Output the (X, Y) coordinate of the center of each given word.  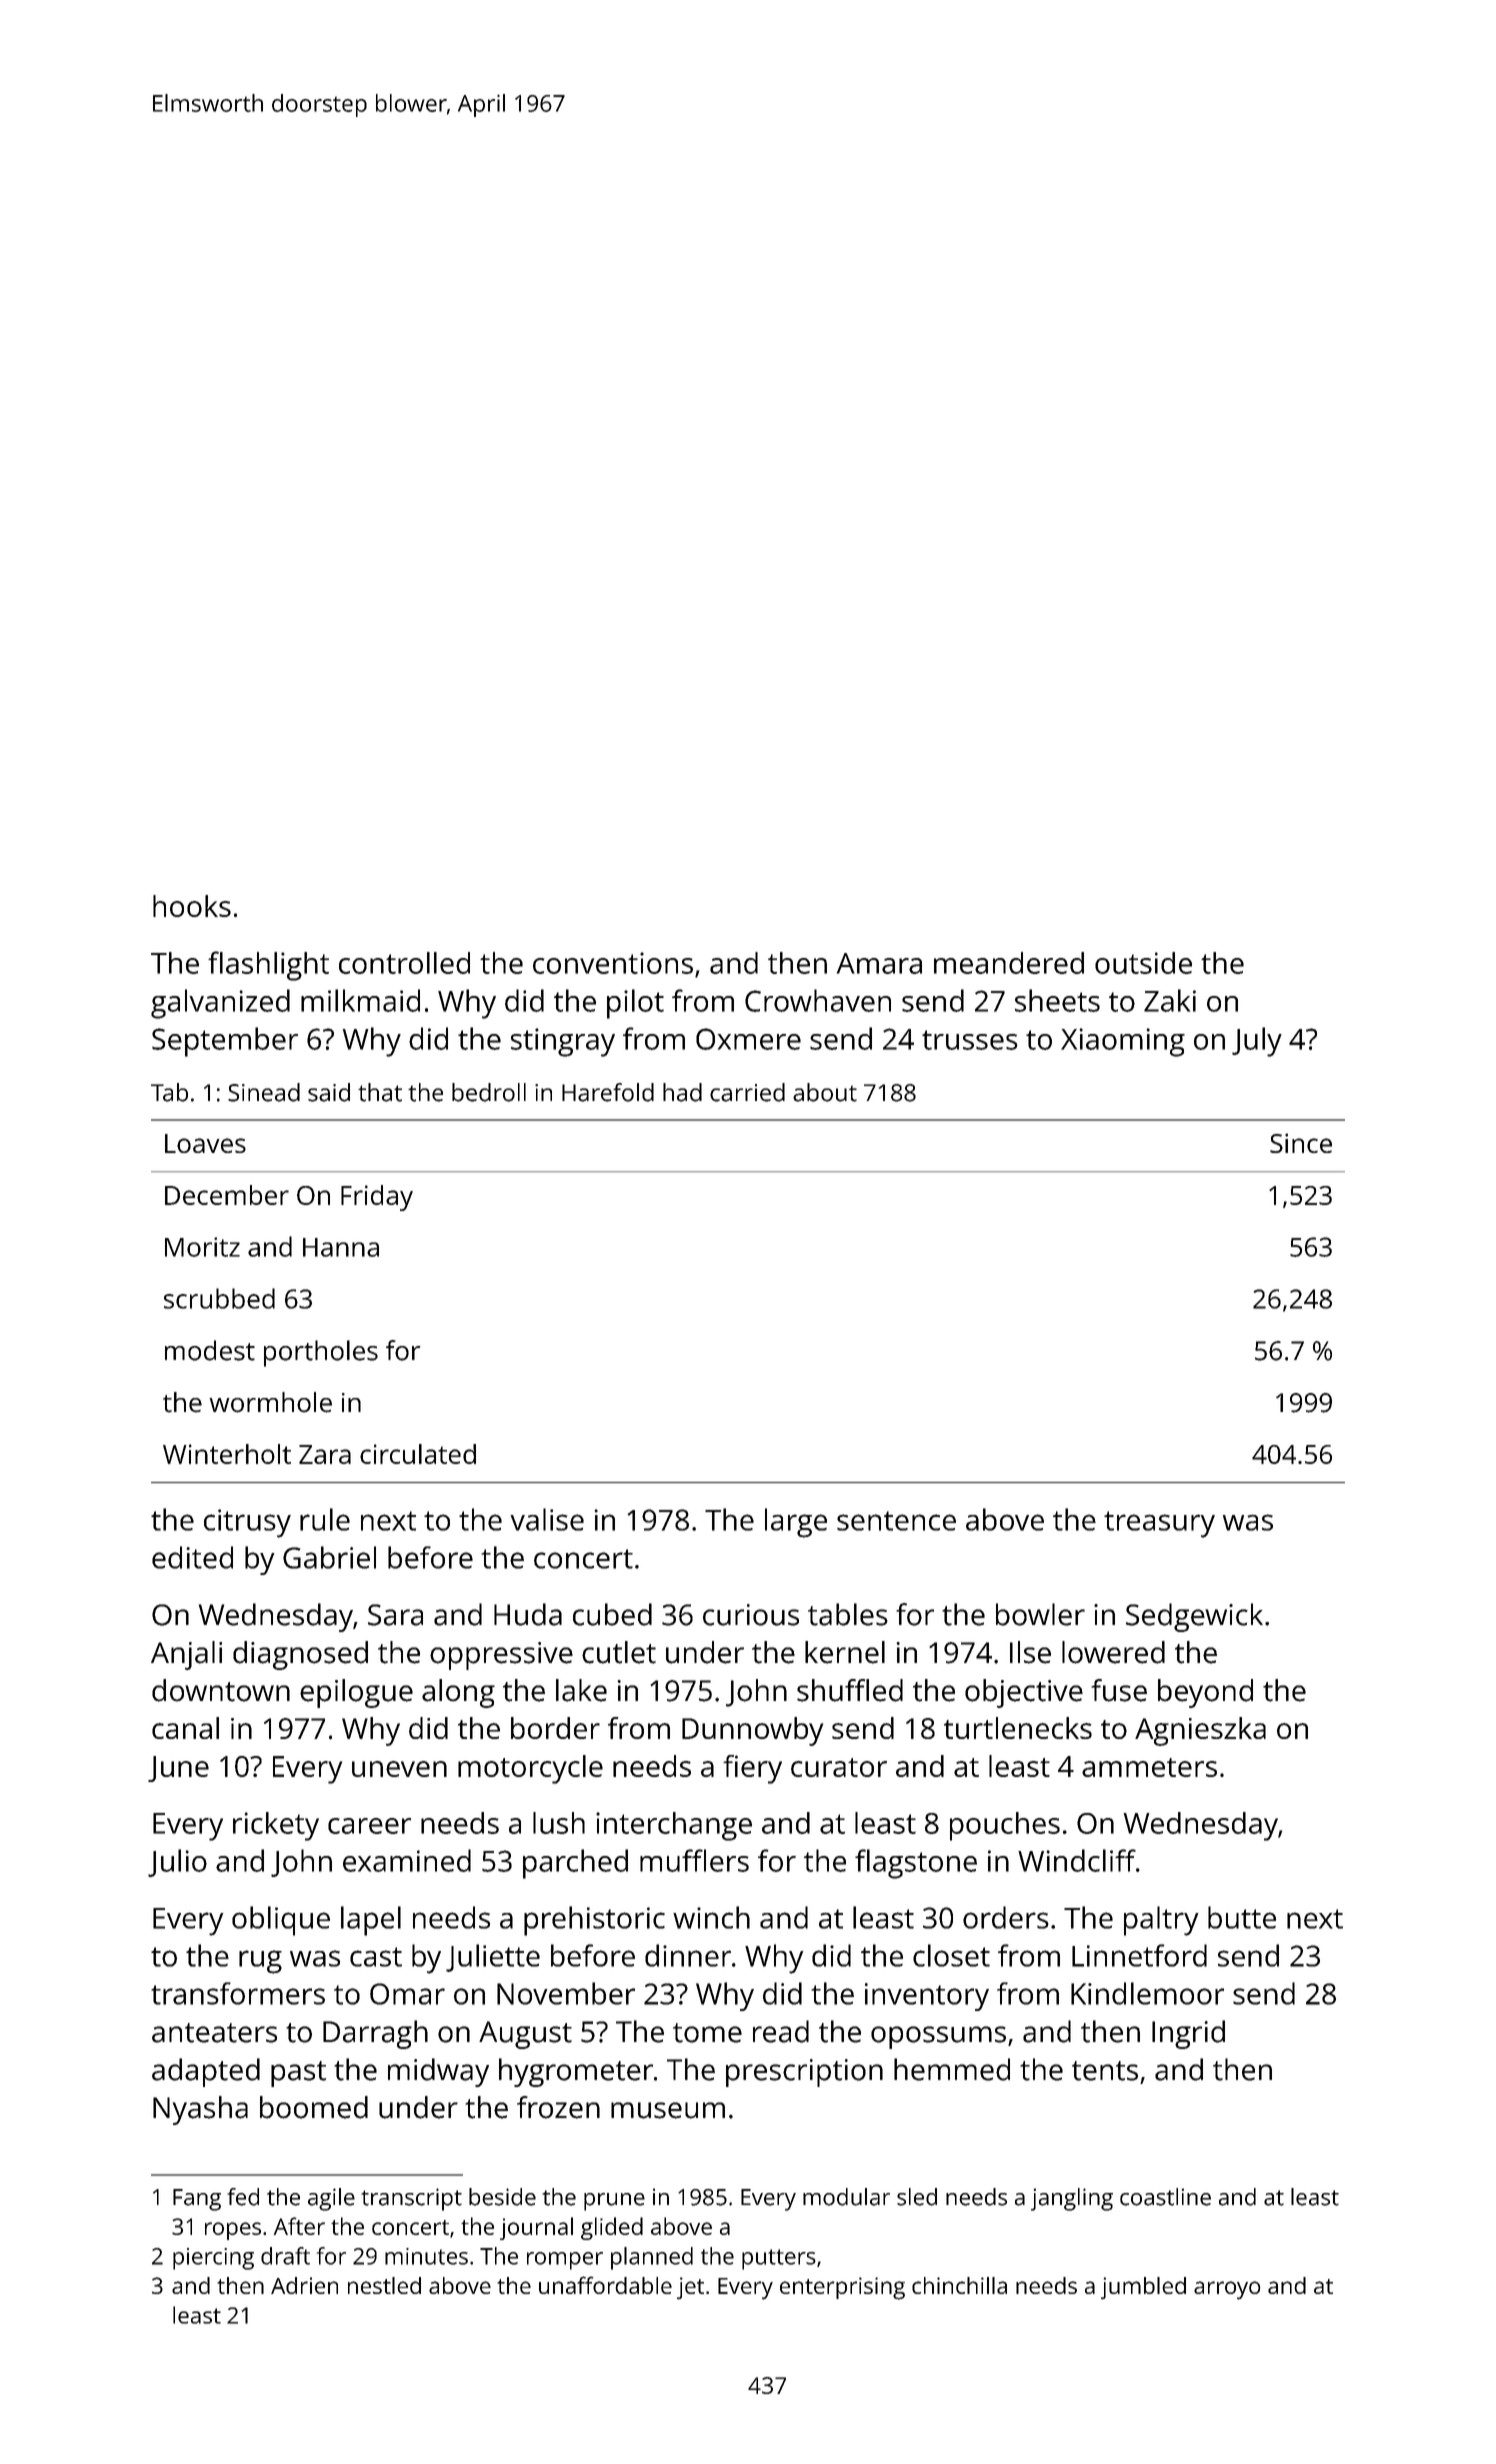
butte (1242, 1917)
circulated (418, 1454)
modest (210, 1350)
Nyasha (200, 2110)
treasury (1159, 1524)
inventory (927, 1997)
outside (1143, 963)
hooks (192, 906)
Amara (879, 963)
